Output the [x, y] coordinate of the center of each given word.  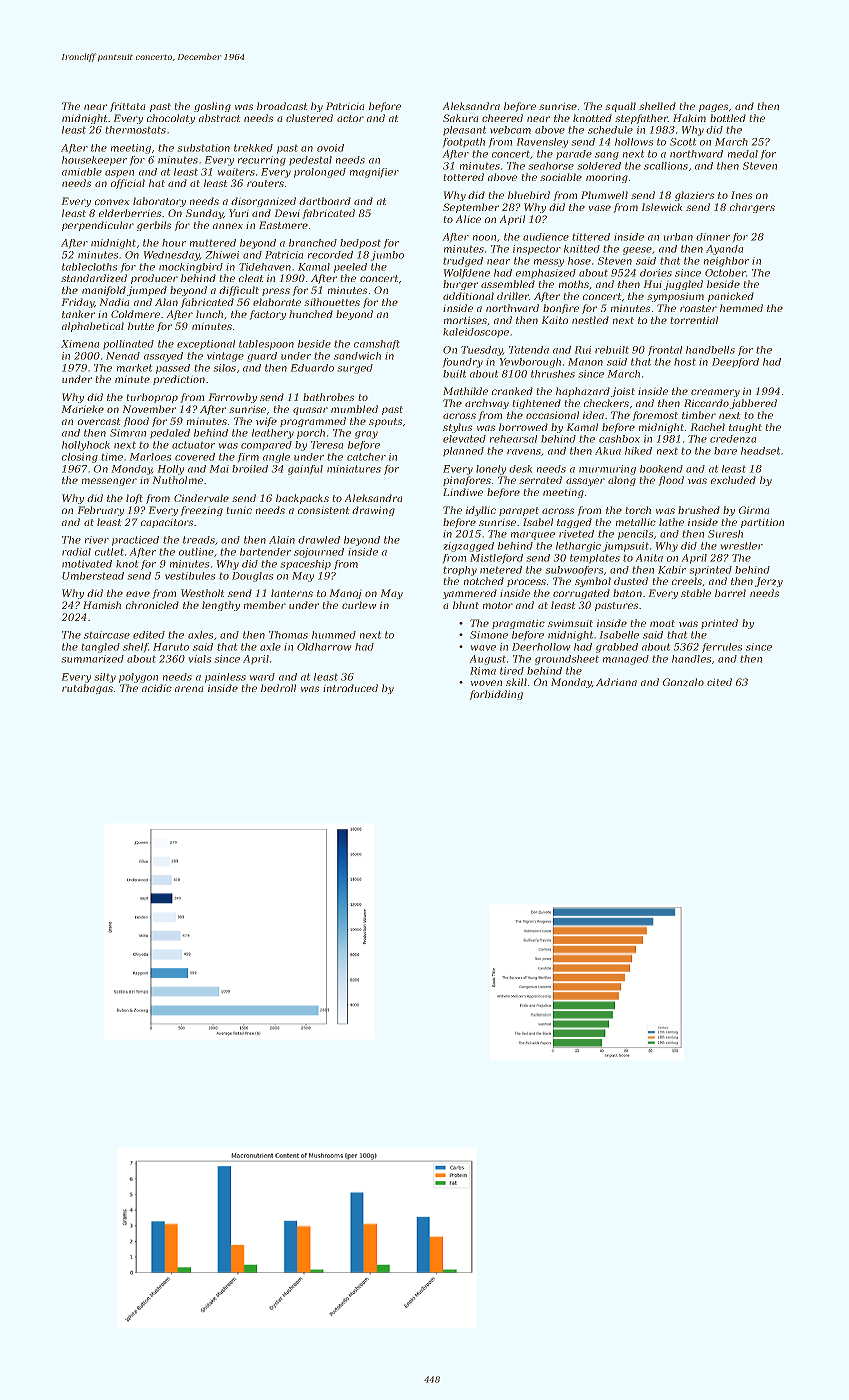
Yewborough [530, 363]
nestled [590, 320]
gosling [212, 107]
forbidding [496, 695]
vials [200, 659]
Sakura [460, 118]
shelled [657, 106]
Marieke [83, 409]
